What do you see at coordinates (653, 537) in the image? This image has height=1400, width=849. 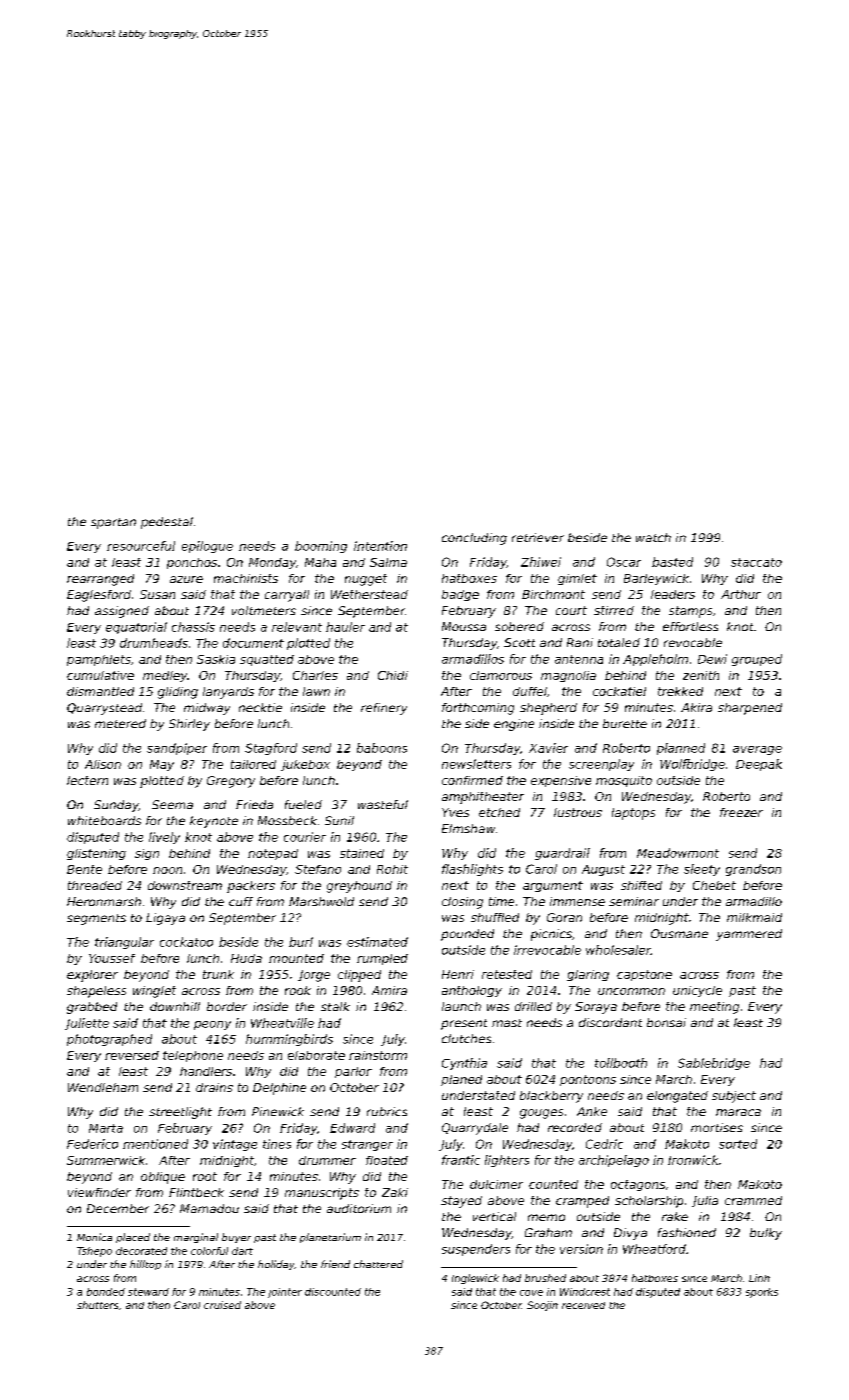 I see `watch` at bounding box center [653, 537].
